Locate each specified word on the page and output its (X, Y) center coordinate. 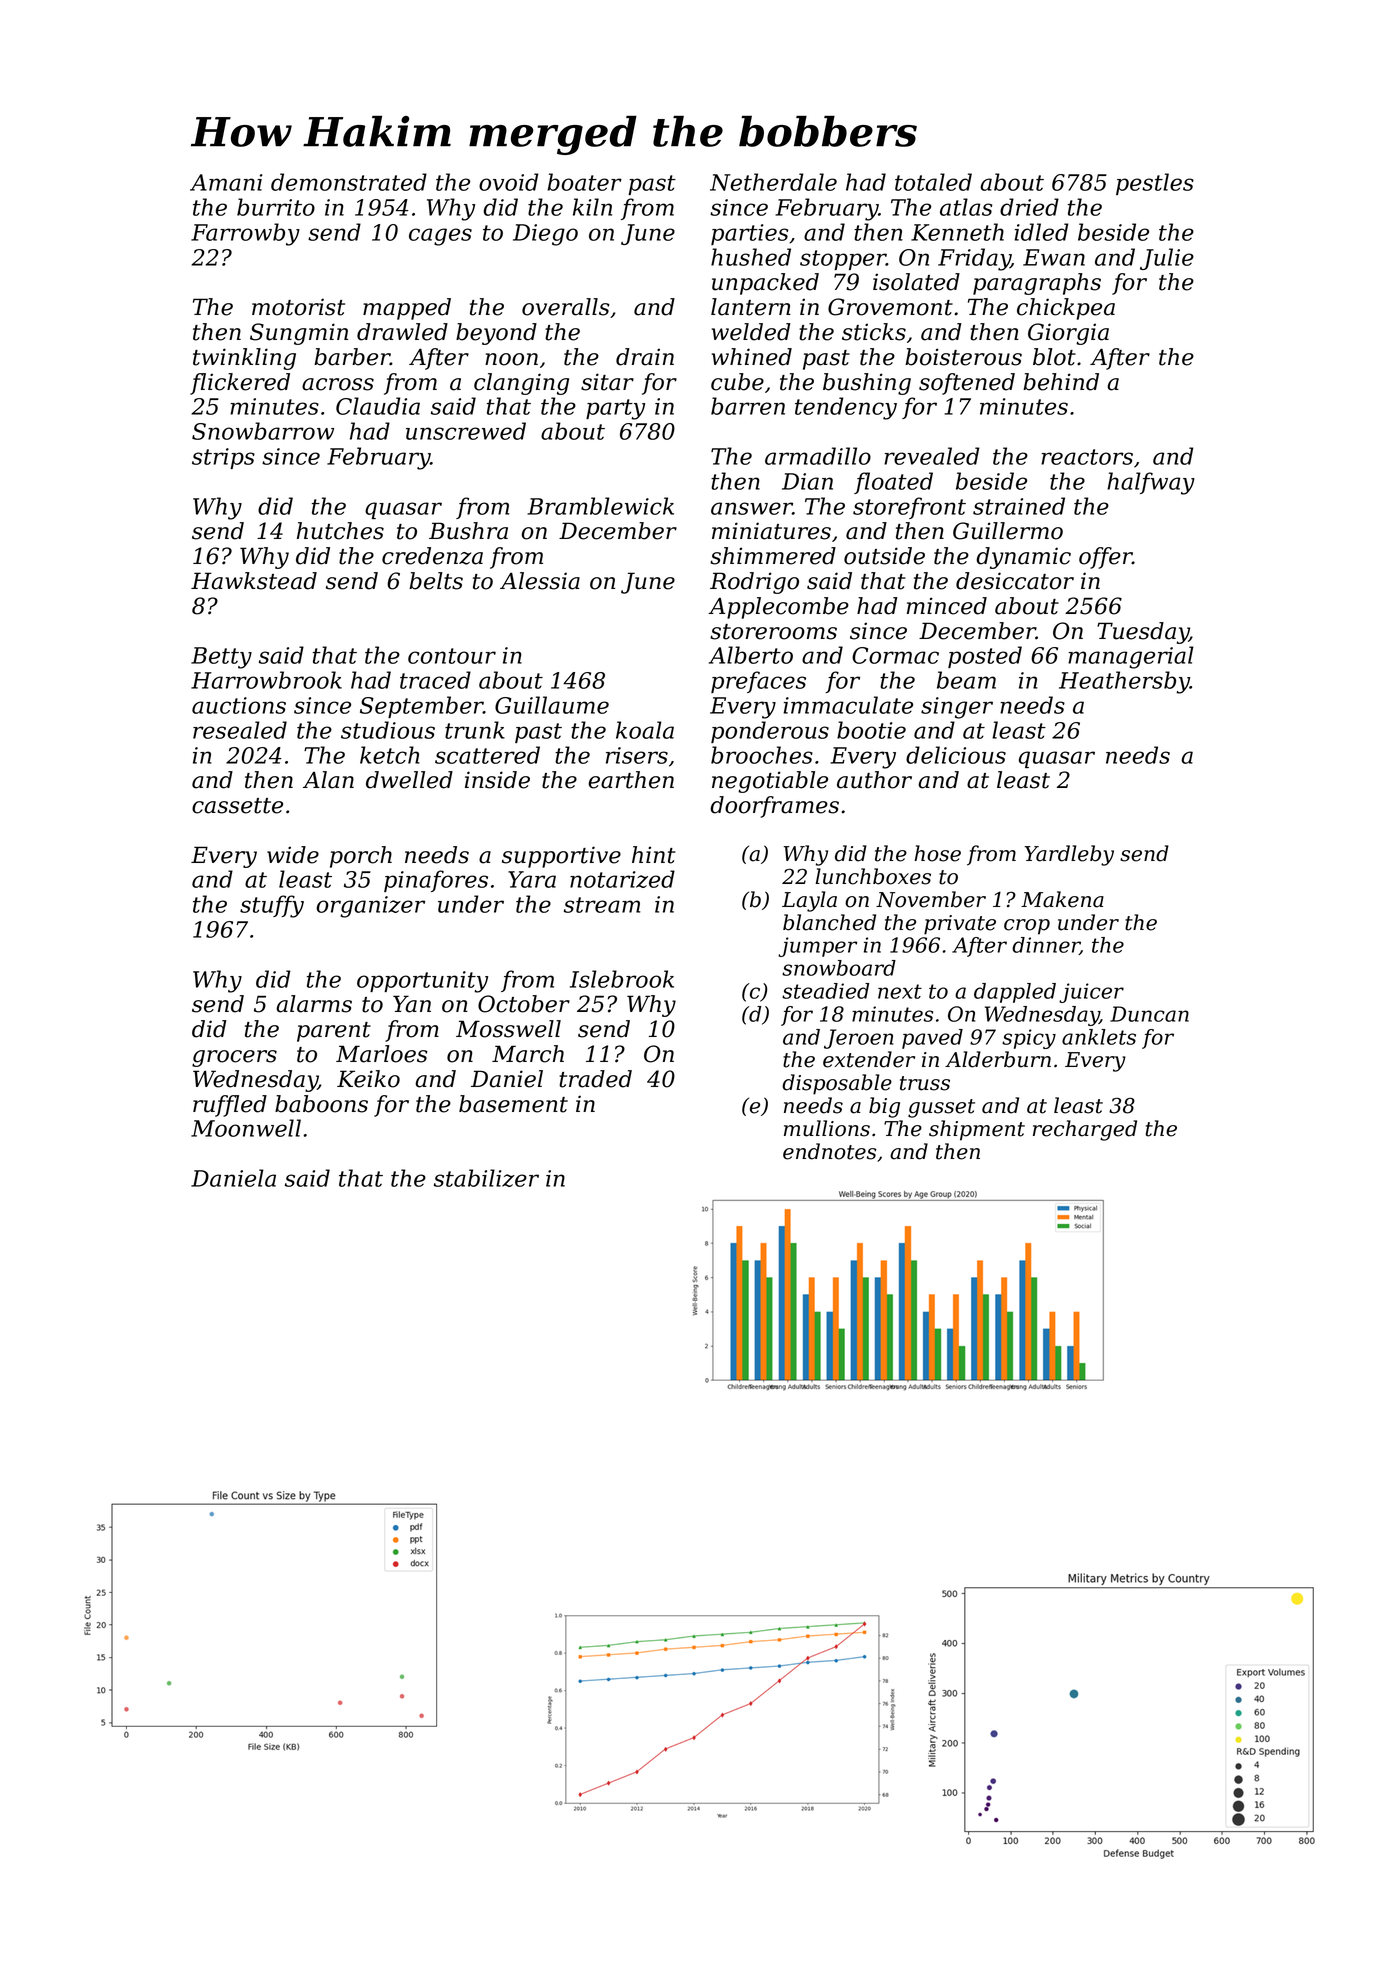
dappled (1015, 993)
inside (497, 780)
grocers (234, 1058)
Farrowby (245, 234)
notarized (622, 879)
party (615, 409)
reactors (1087, 457)
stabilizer (486, 1178)
